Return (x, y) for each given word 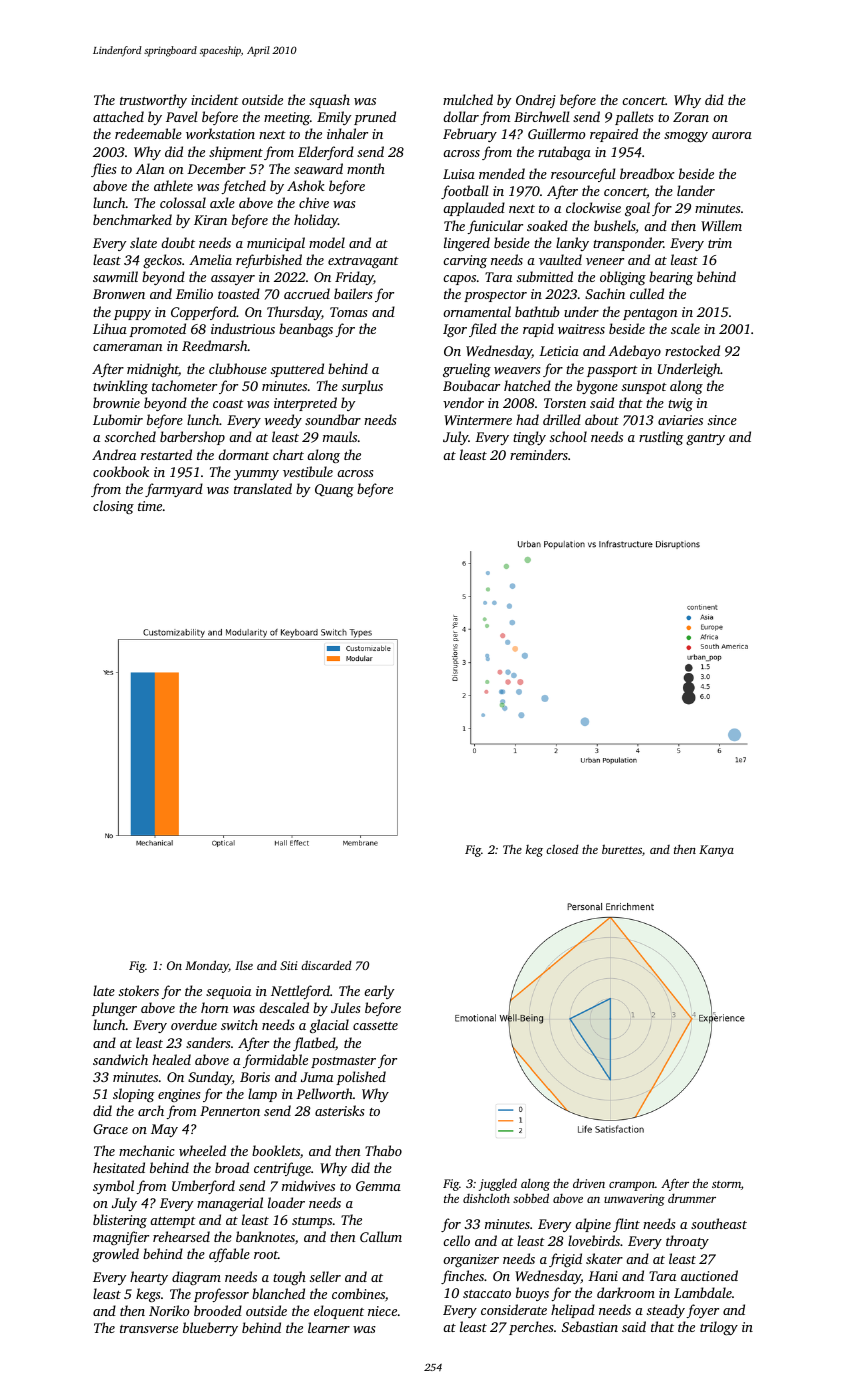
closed (562, 849)
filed (483, 330)
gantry (705, 439)
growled (115, 1255)
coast (228, 404)
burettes (622, 849)
